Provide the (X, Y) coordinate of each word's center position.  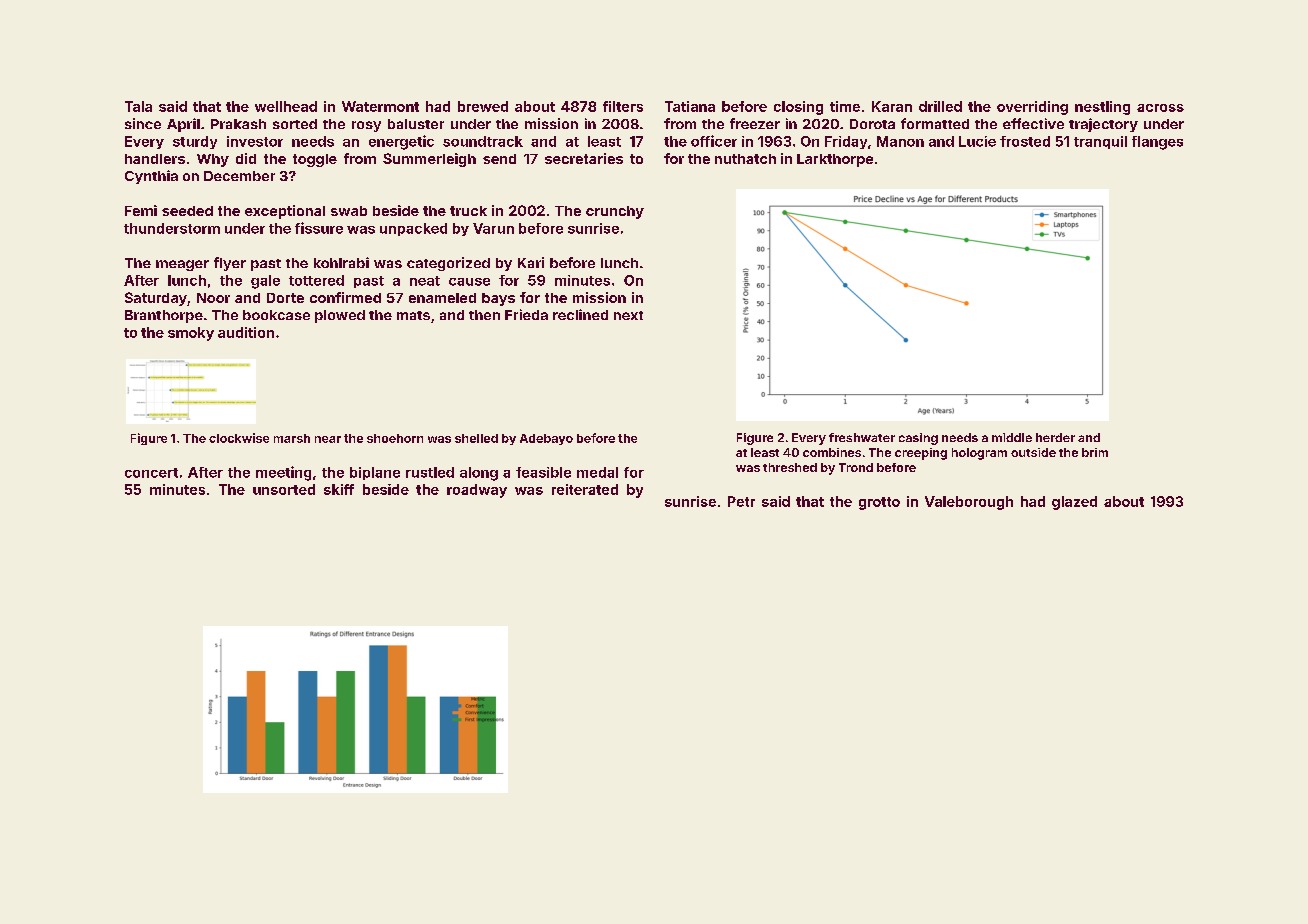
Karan (892, 106)
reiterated (585, 489)
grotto (879, 503)
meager (182, 265)
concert (151, 473)
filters (623, 106)
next (628, 315)
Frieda (526, 314)
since (143, 123)
